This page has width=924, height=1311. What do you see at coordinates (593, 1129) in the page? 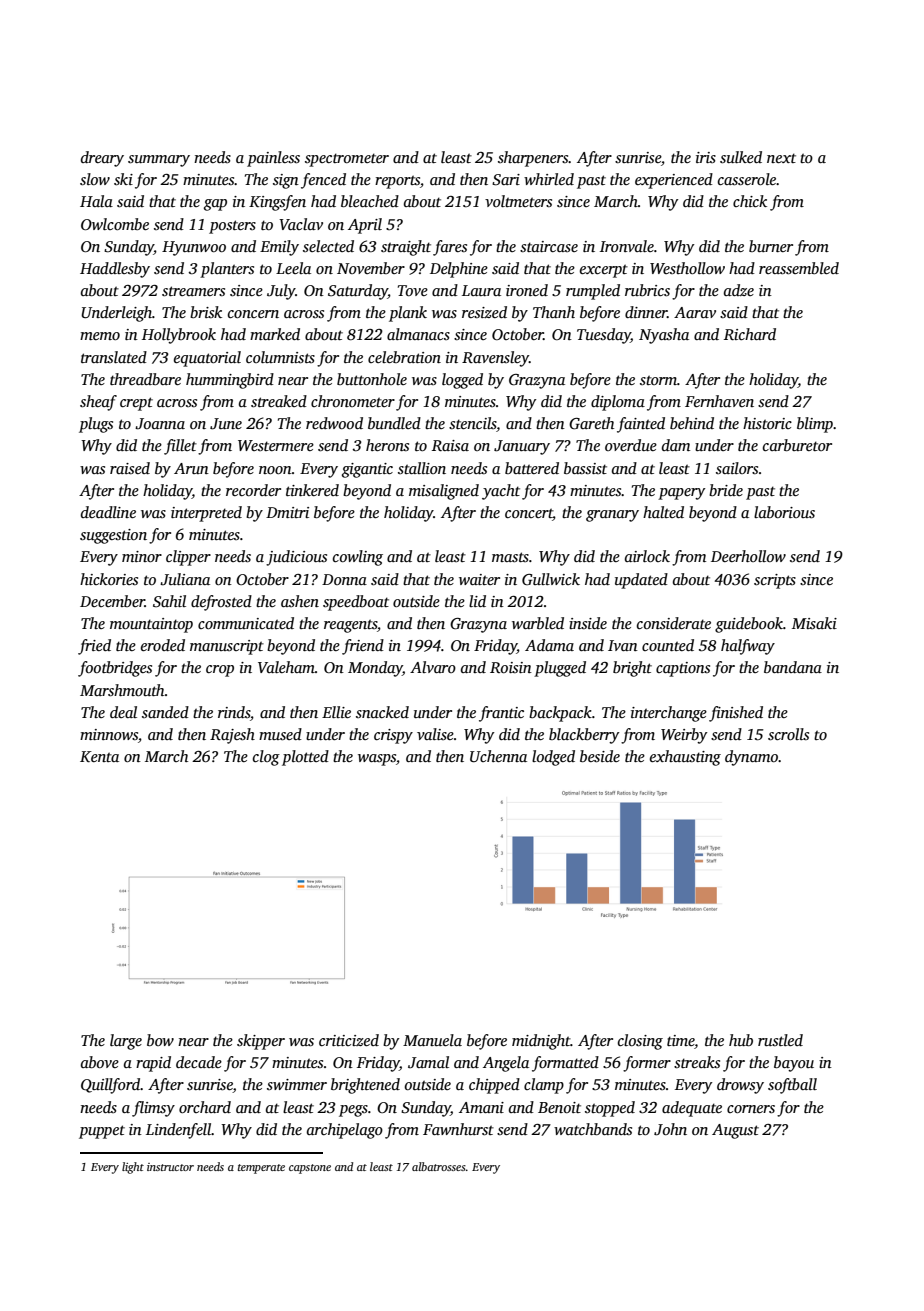
I see `watchbands` at bounding box center [593, 1129].
